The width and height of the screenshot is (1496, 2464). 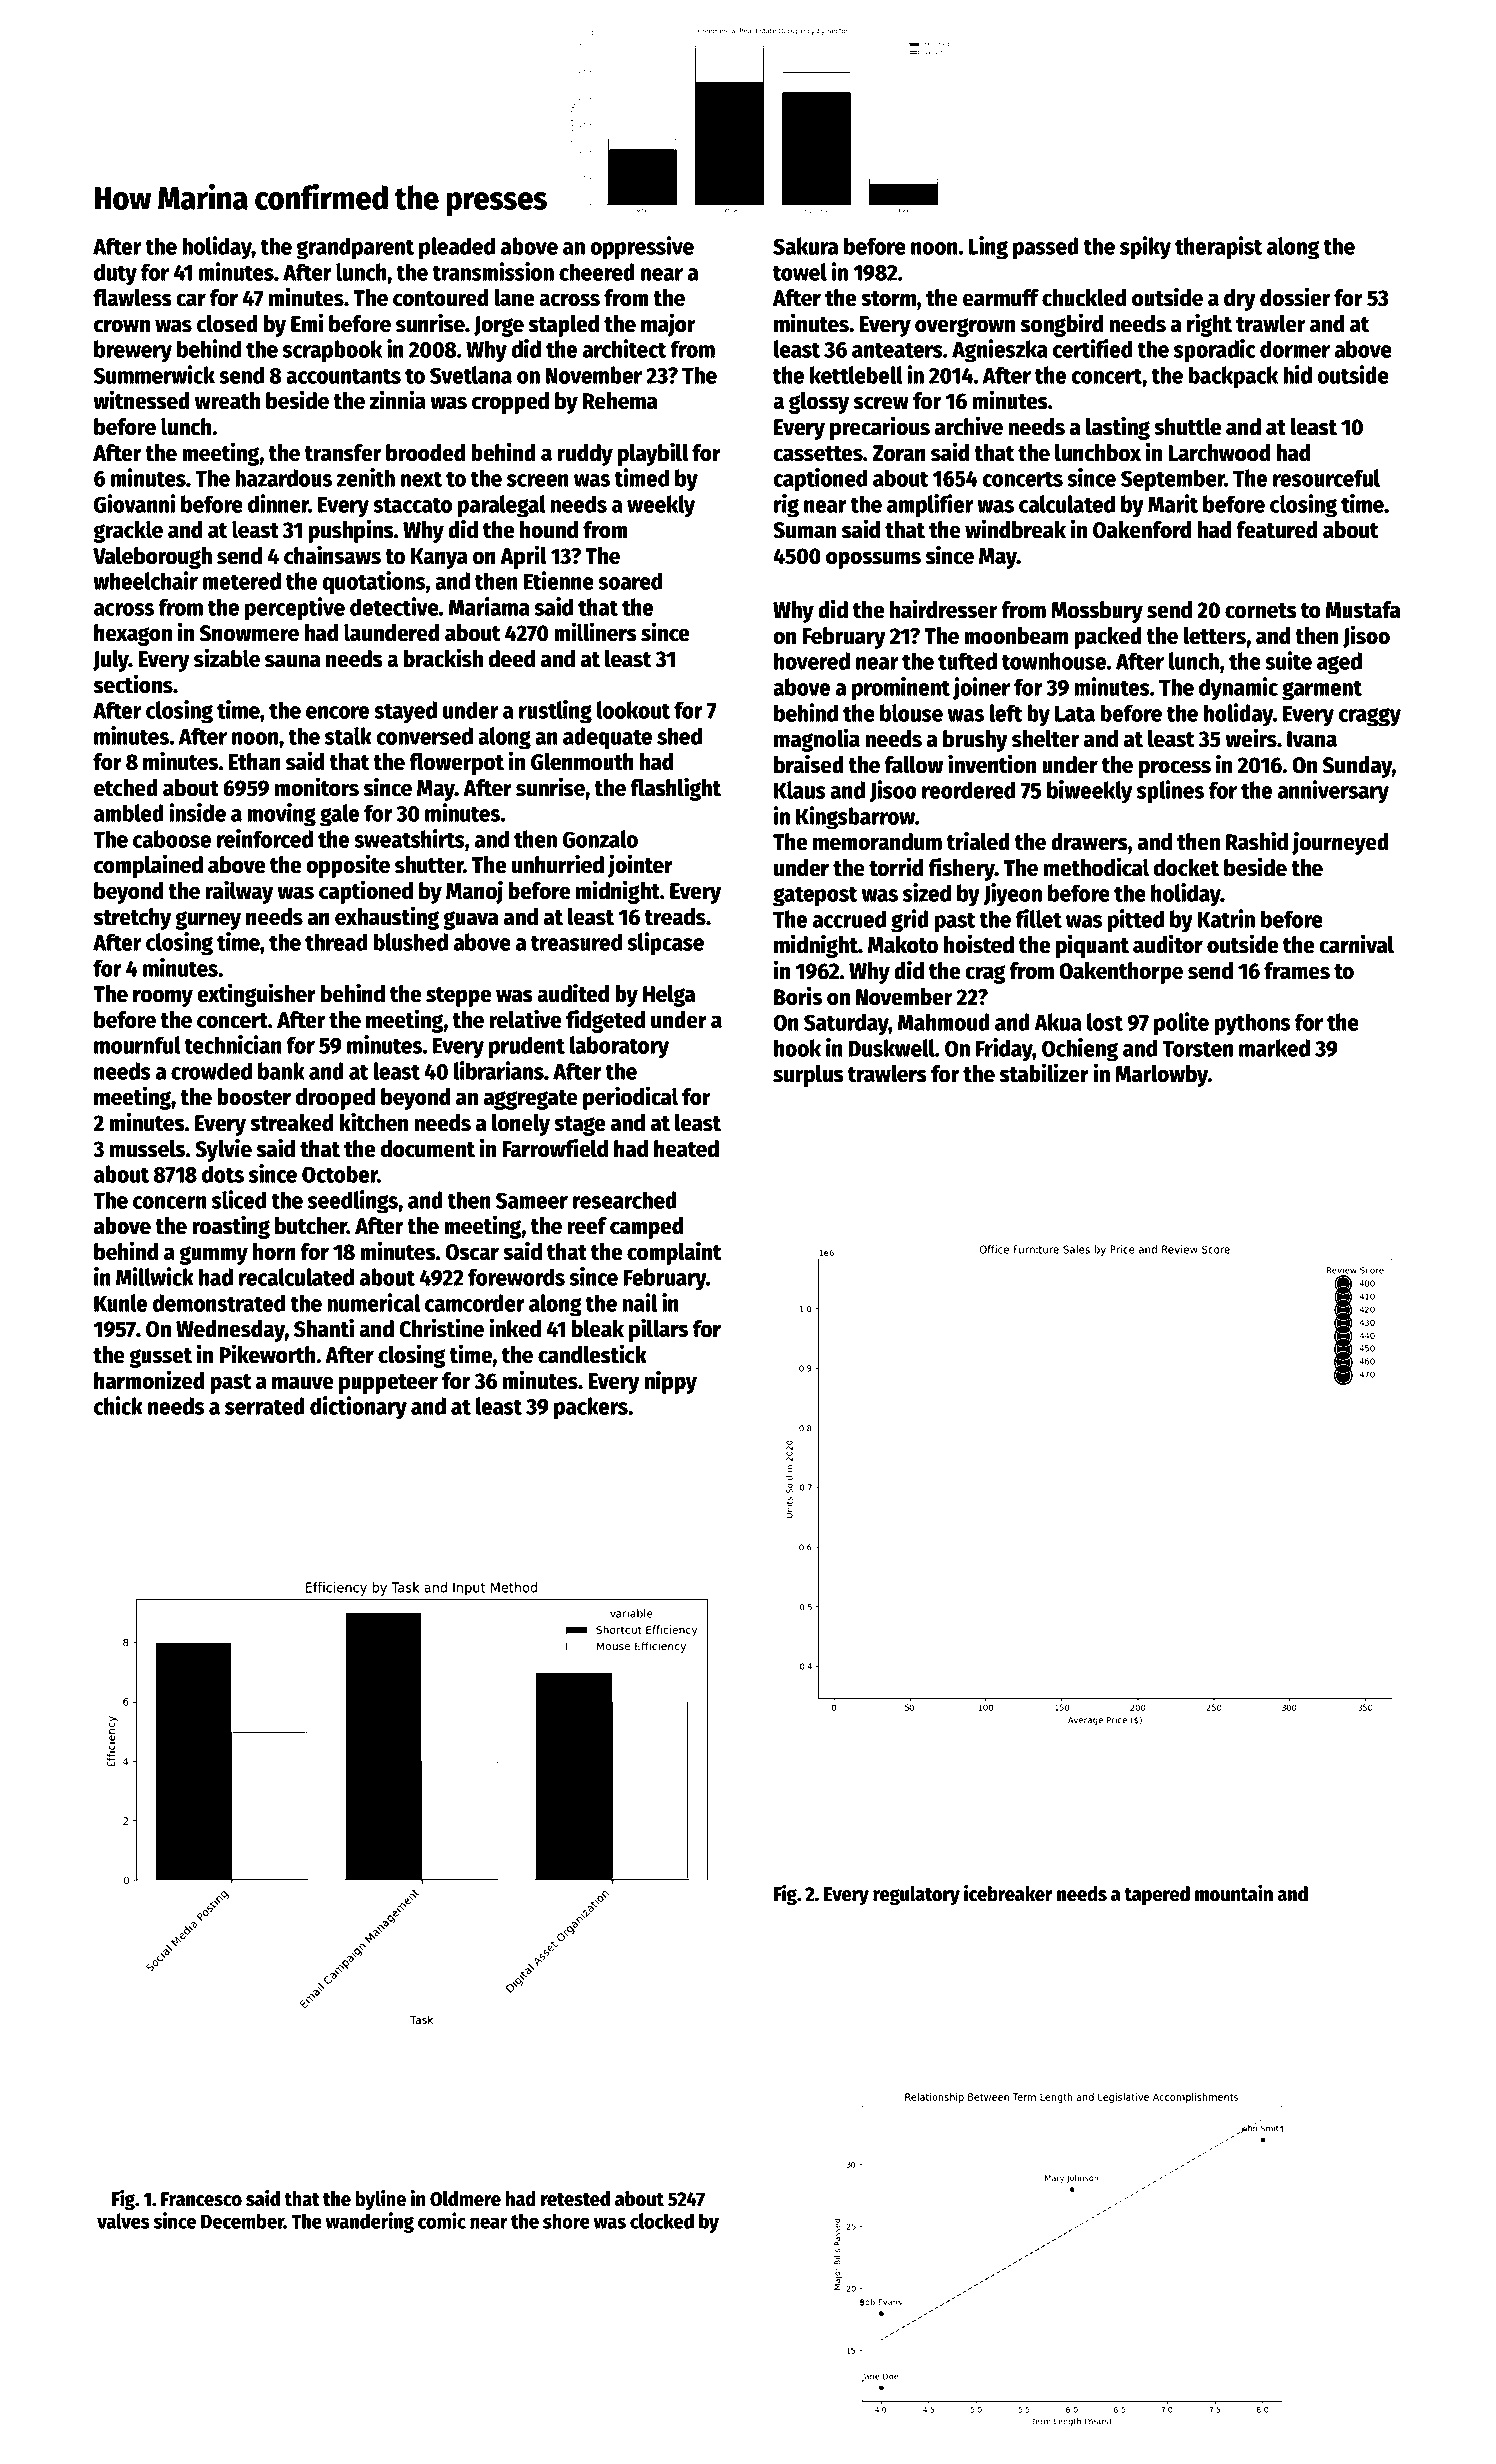 I want to click on drooped, so click(x=335, y=1099).
